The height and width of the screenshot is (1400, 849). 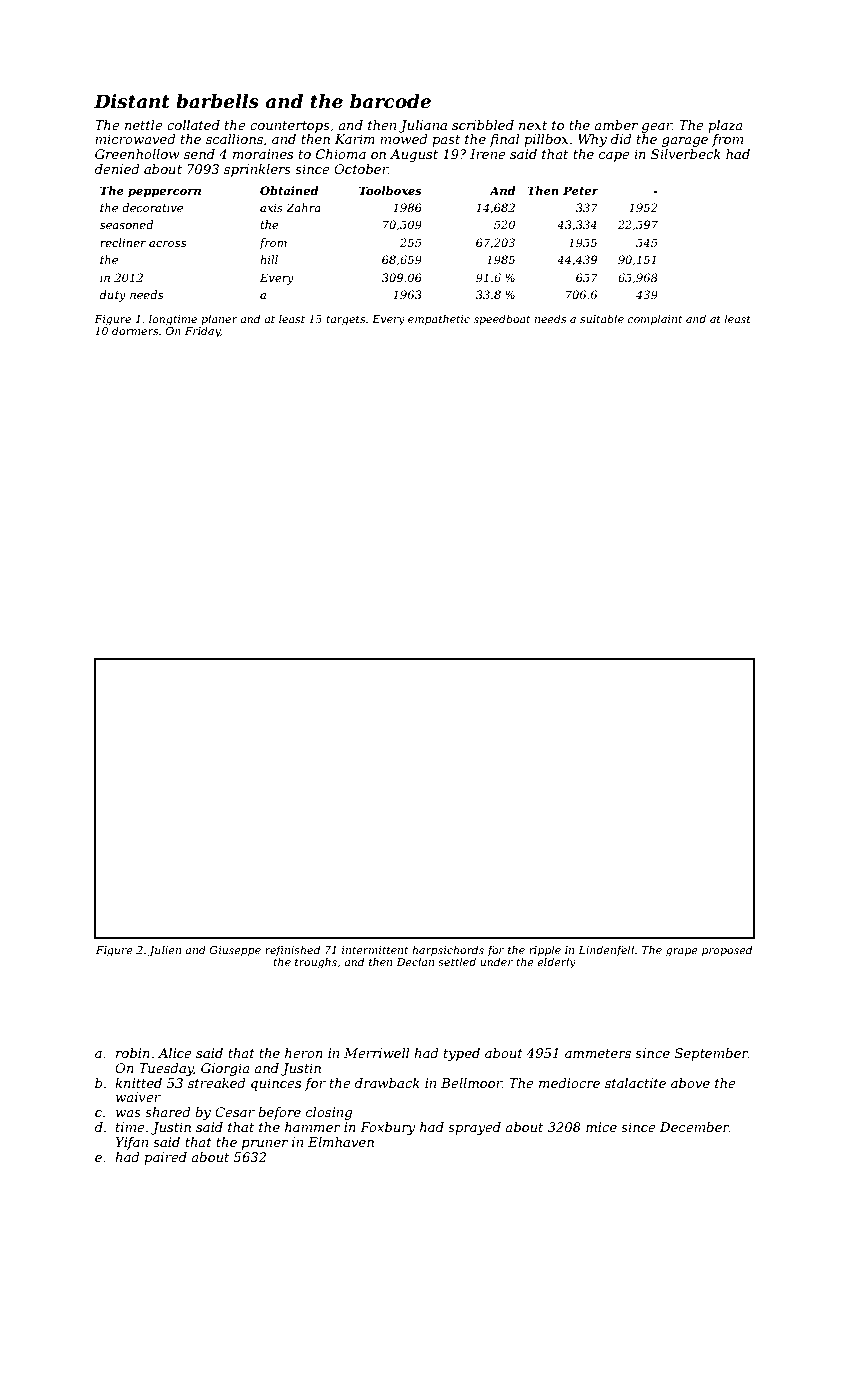 I want to click on Julien, so click(x=164, y=951).
